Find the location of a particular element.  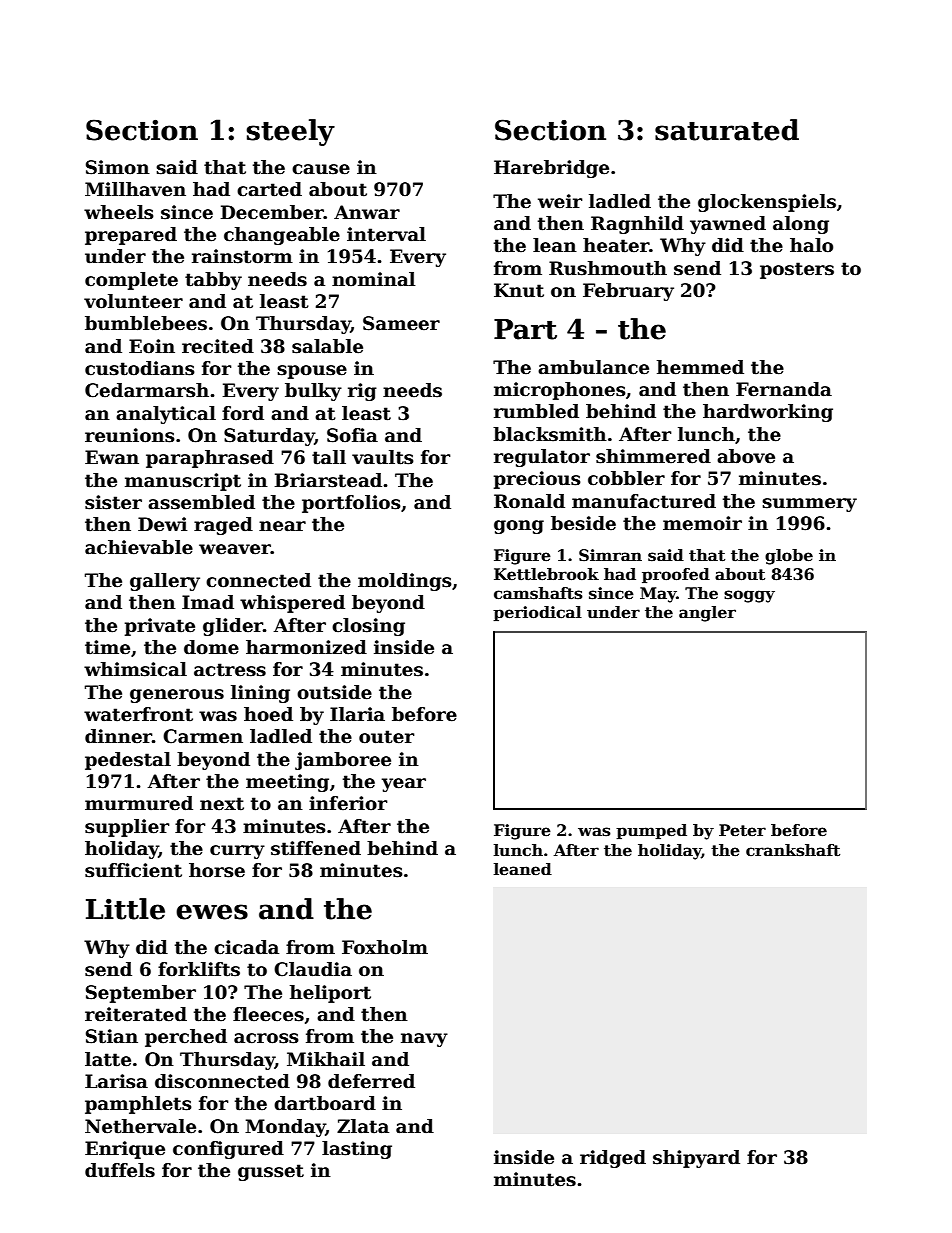

ridged is located at coordinates (613, 1159).
